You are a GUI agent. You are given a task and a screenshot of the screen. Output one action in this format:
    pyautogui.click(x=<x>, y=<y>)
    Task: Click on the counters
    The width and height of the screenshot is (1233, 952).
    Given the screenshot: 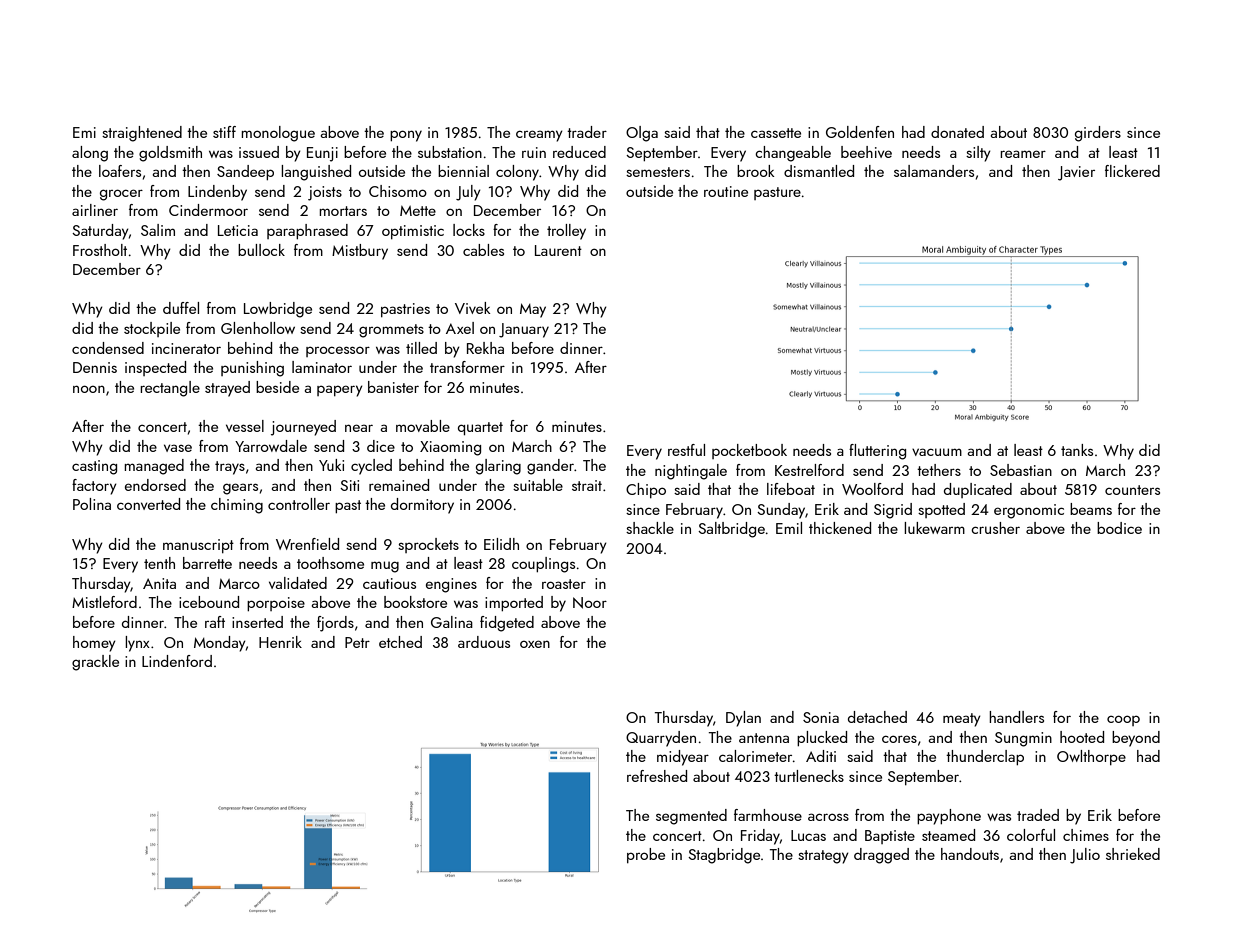 What is the action you would take?
    pyautogui.click(x=1132, y=490)
